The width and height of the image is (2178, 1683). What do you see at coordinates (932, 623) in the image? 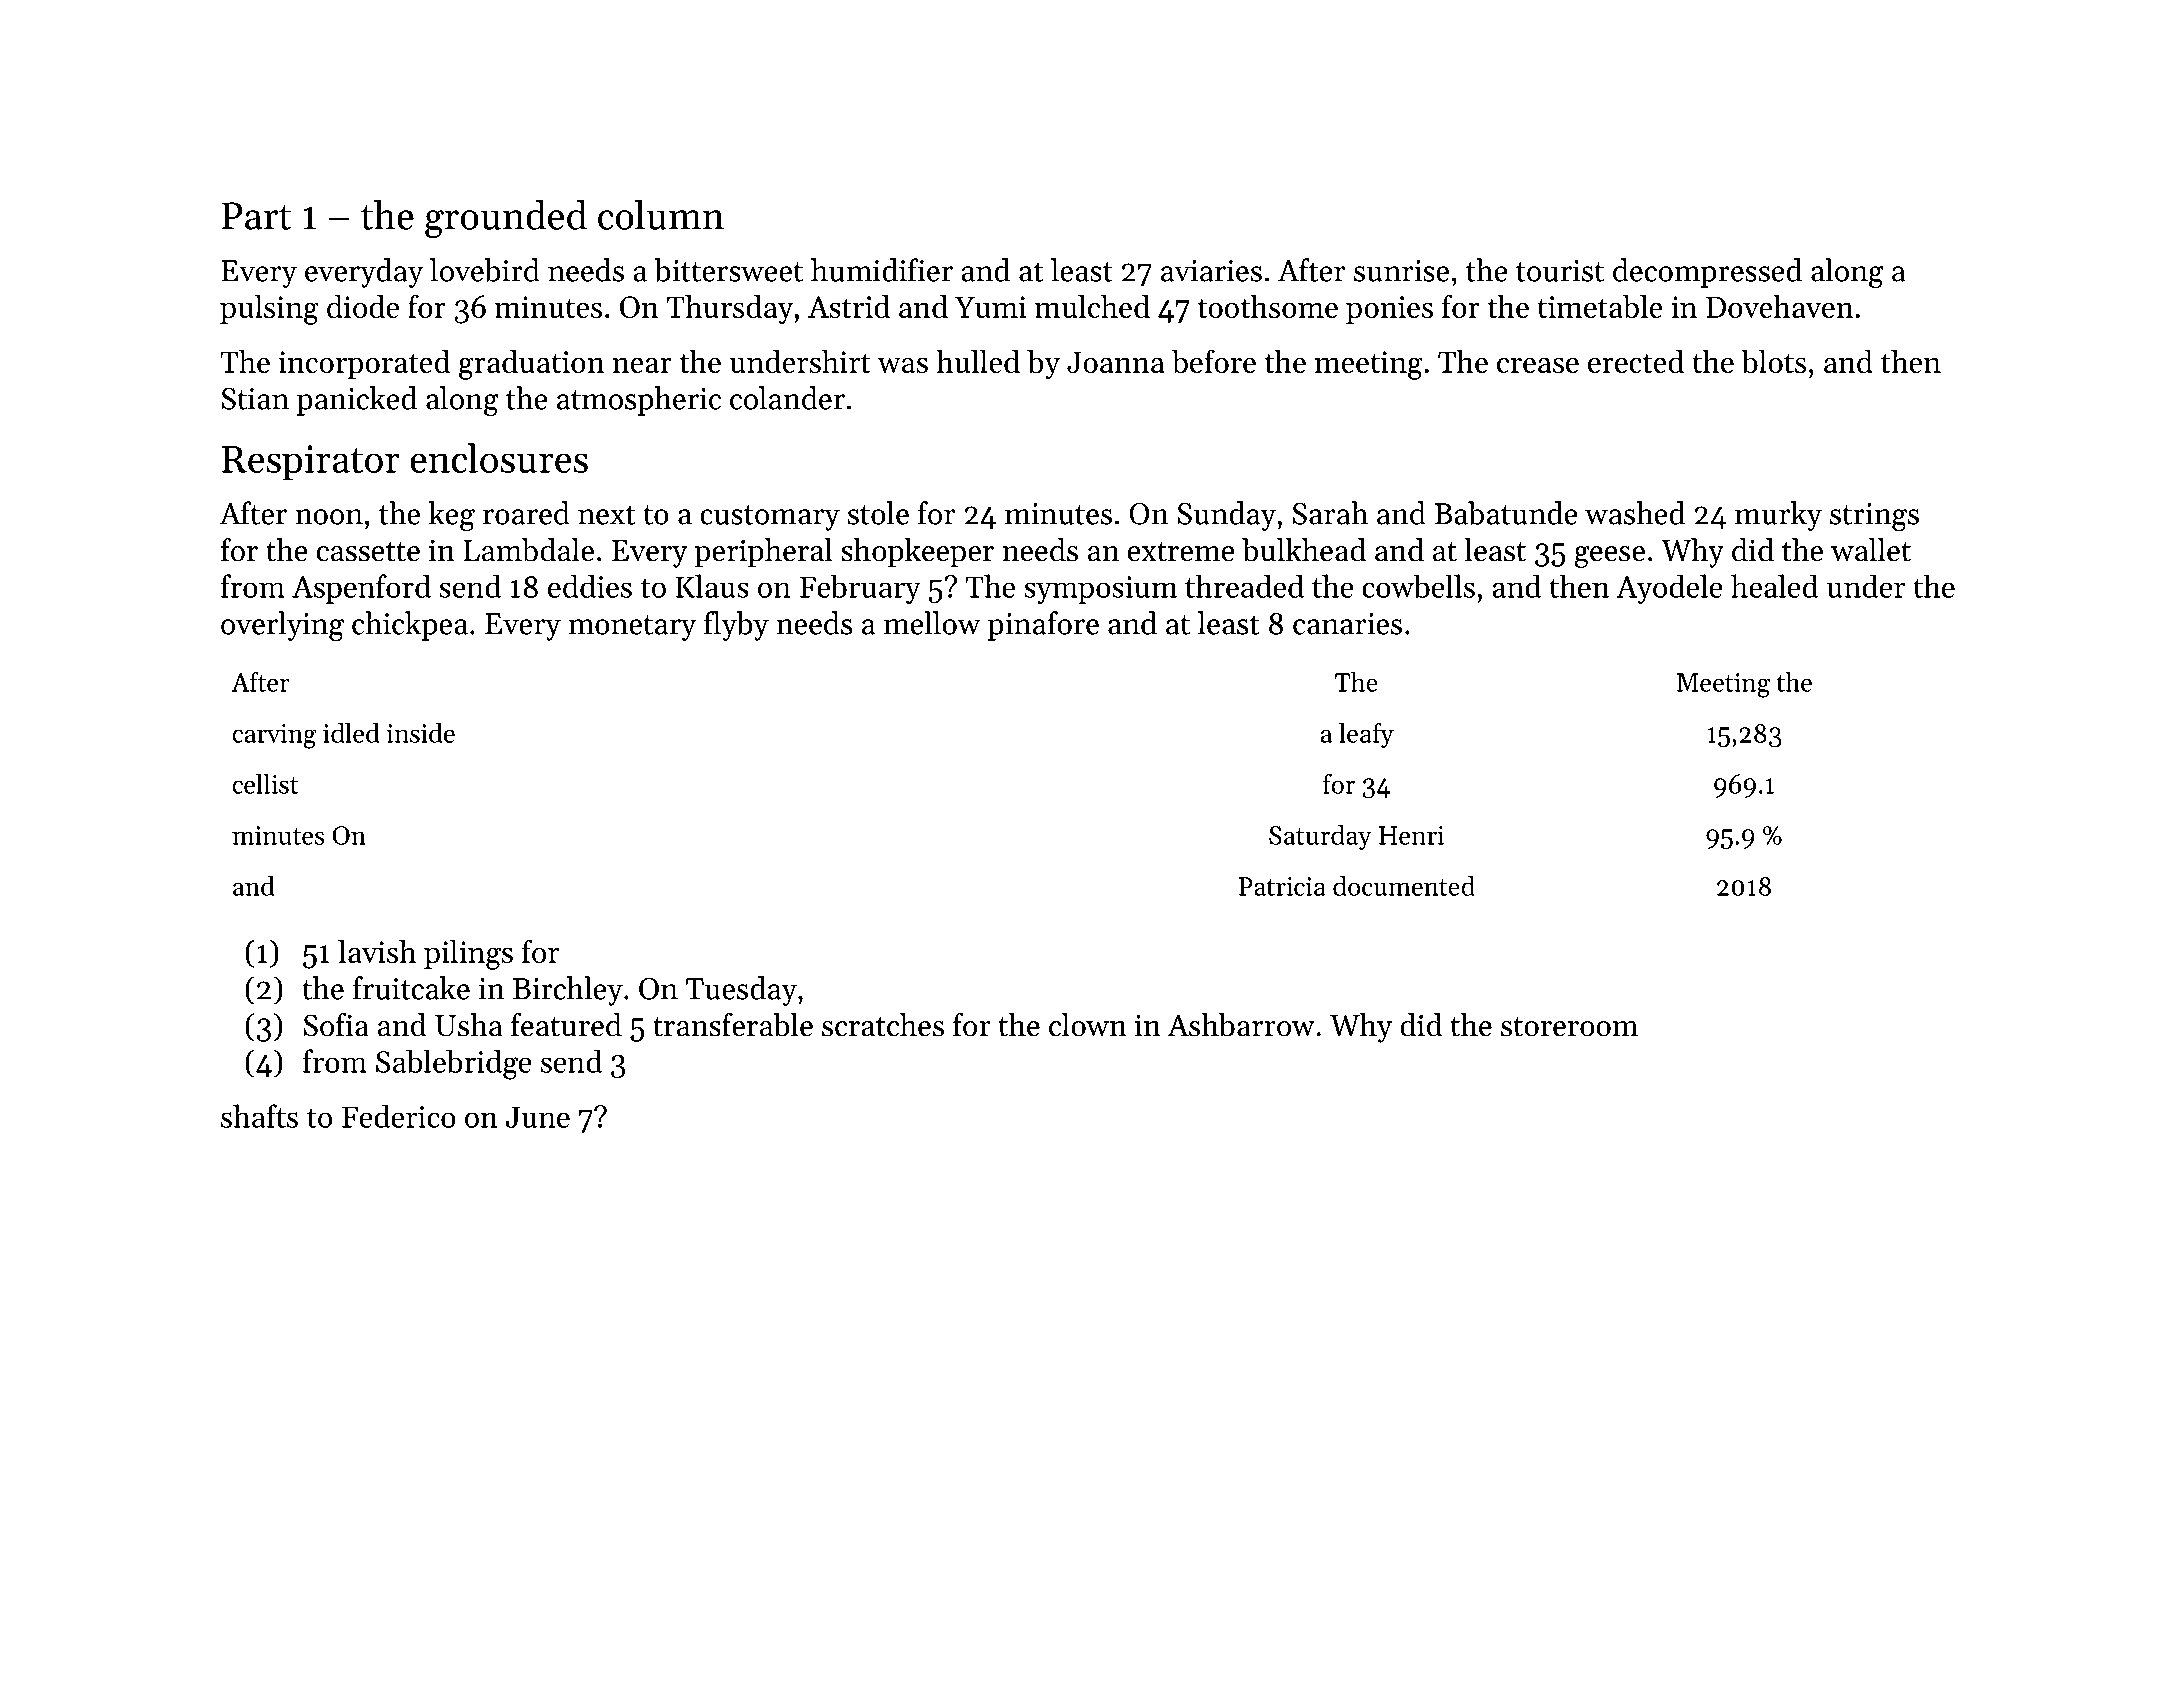
I see `mellow` at bounding box center [932, 623].
